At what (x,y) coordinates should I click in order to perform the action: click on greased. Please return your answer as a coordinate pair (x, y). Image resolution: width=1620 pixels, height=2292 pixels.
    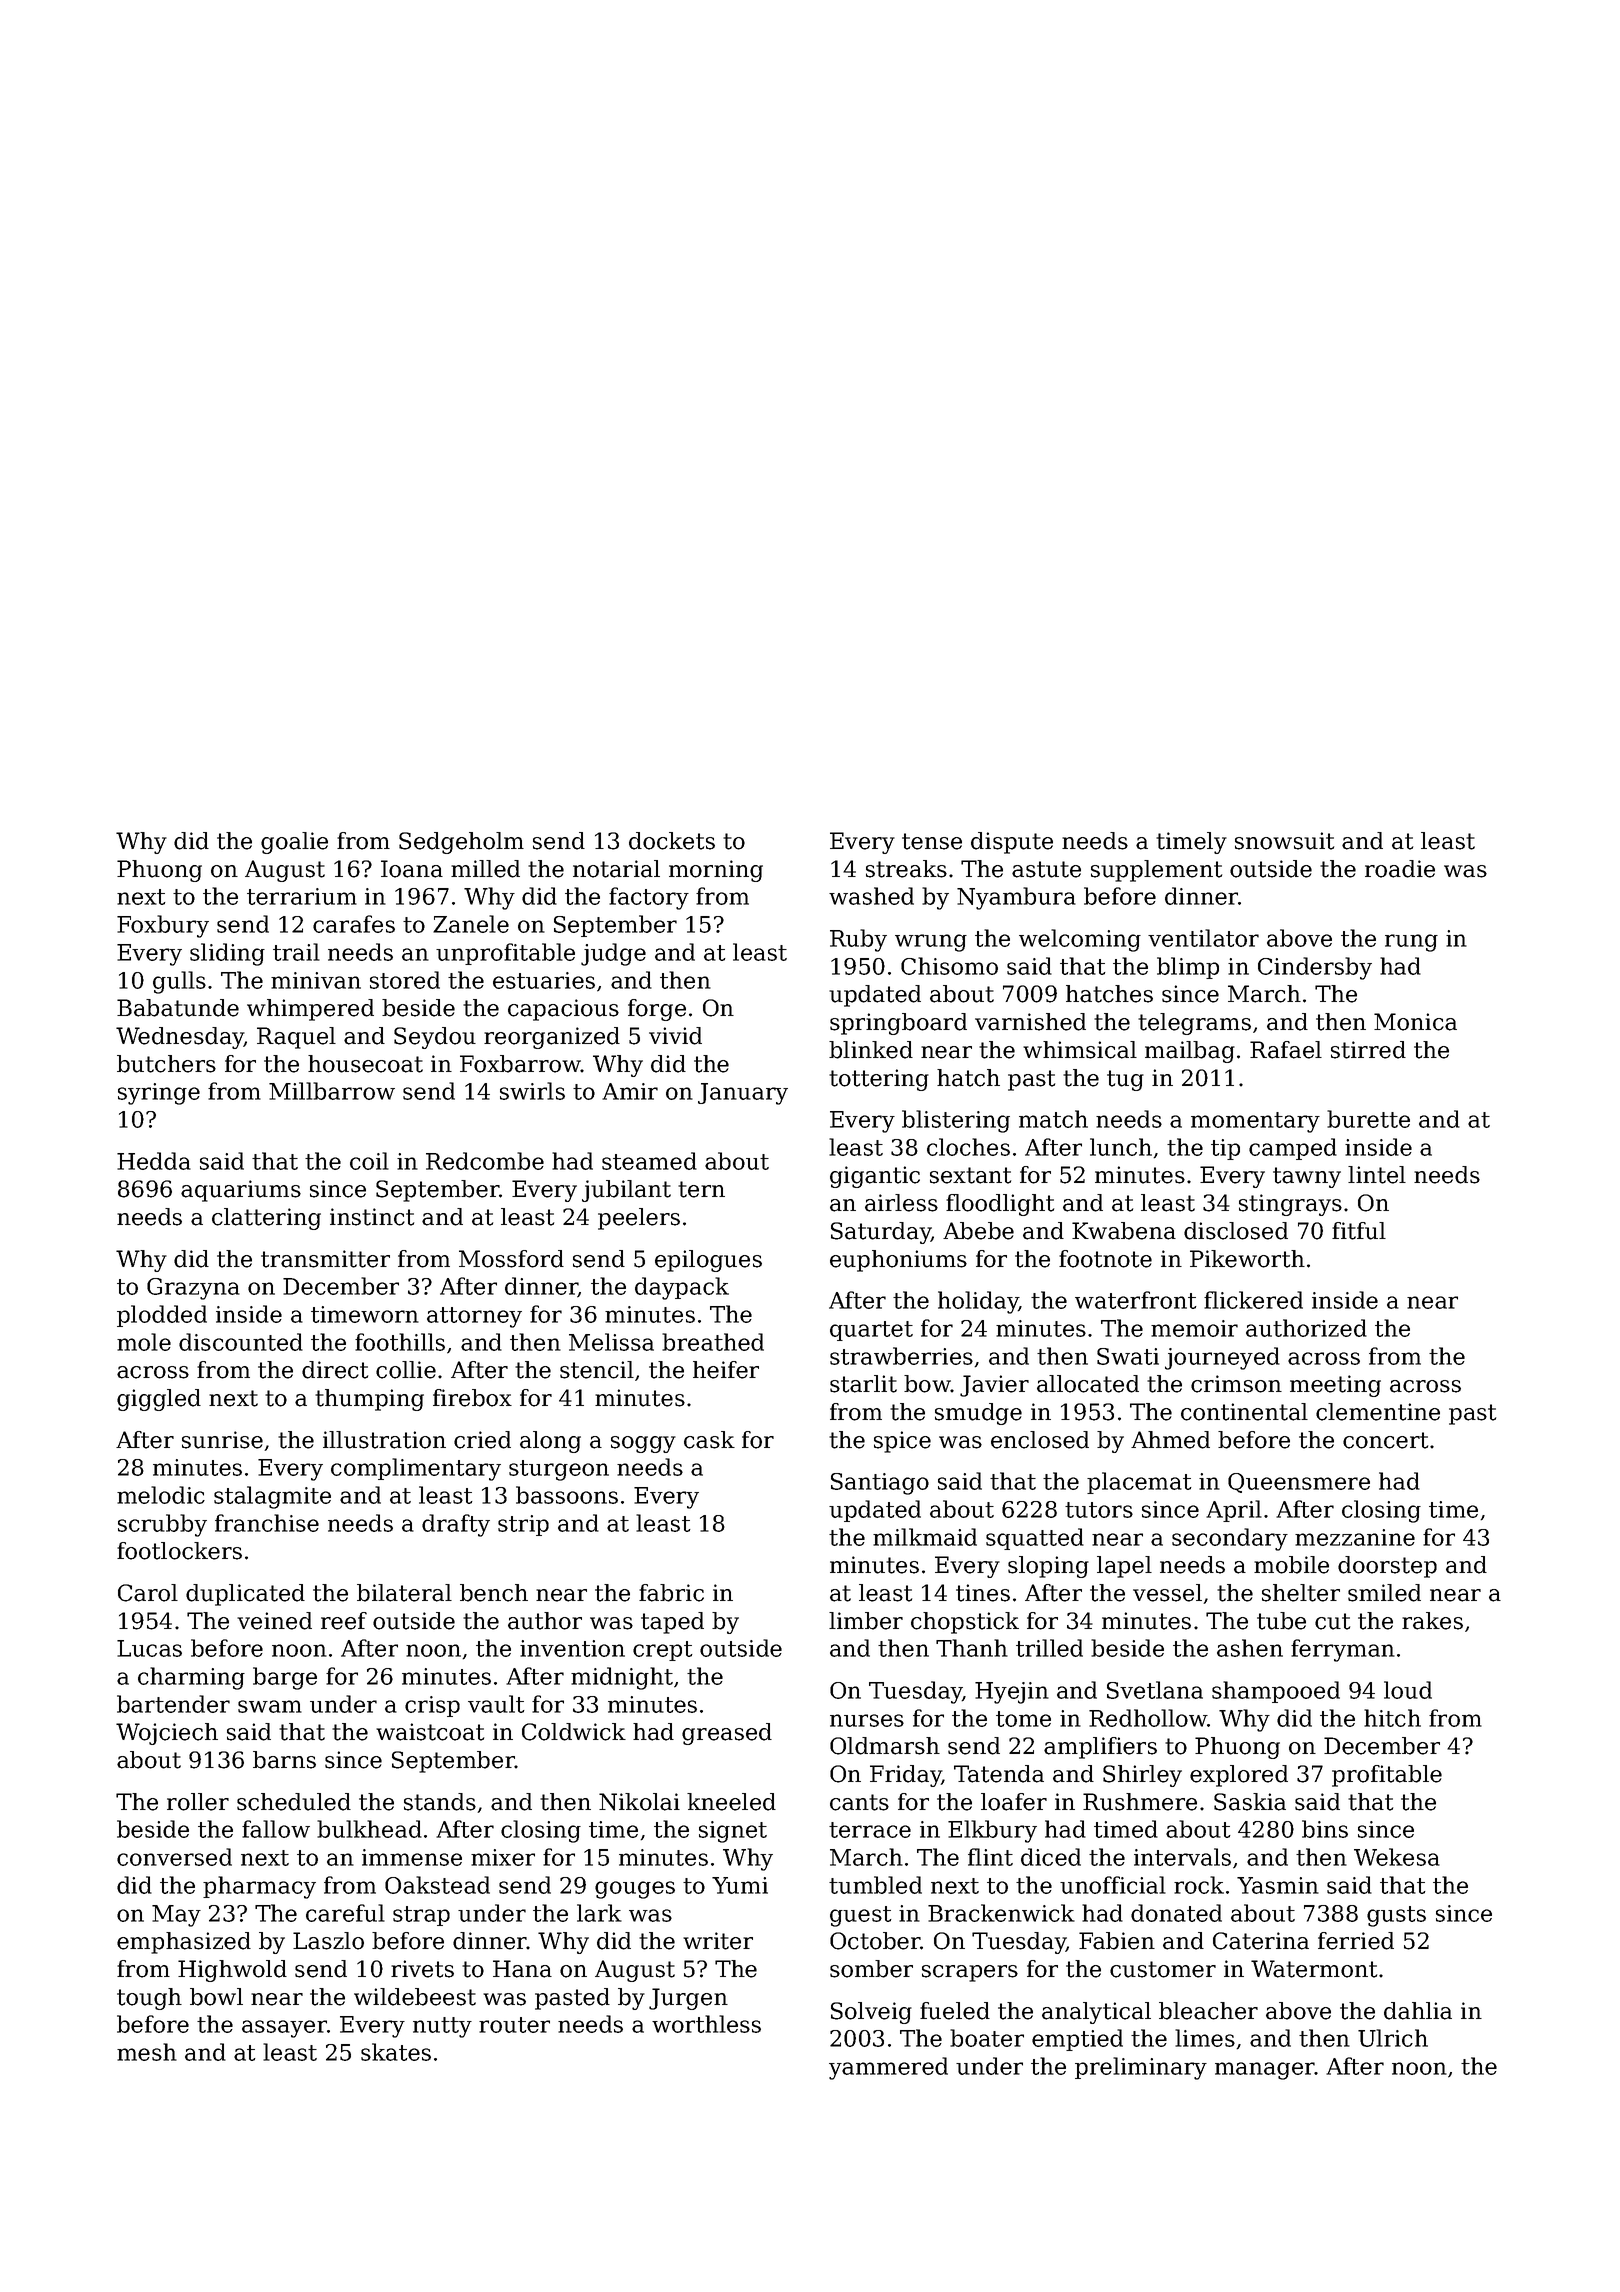
    Looking at the image, I should click on (727, 1734).
